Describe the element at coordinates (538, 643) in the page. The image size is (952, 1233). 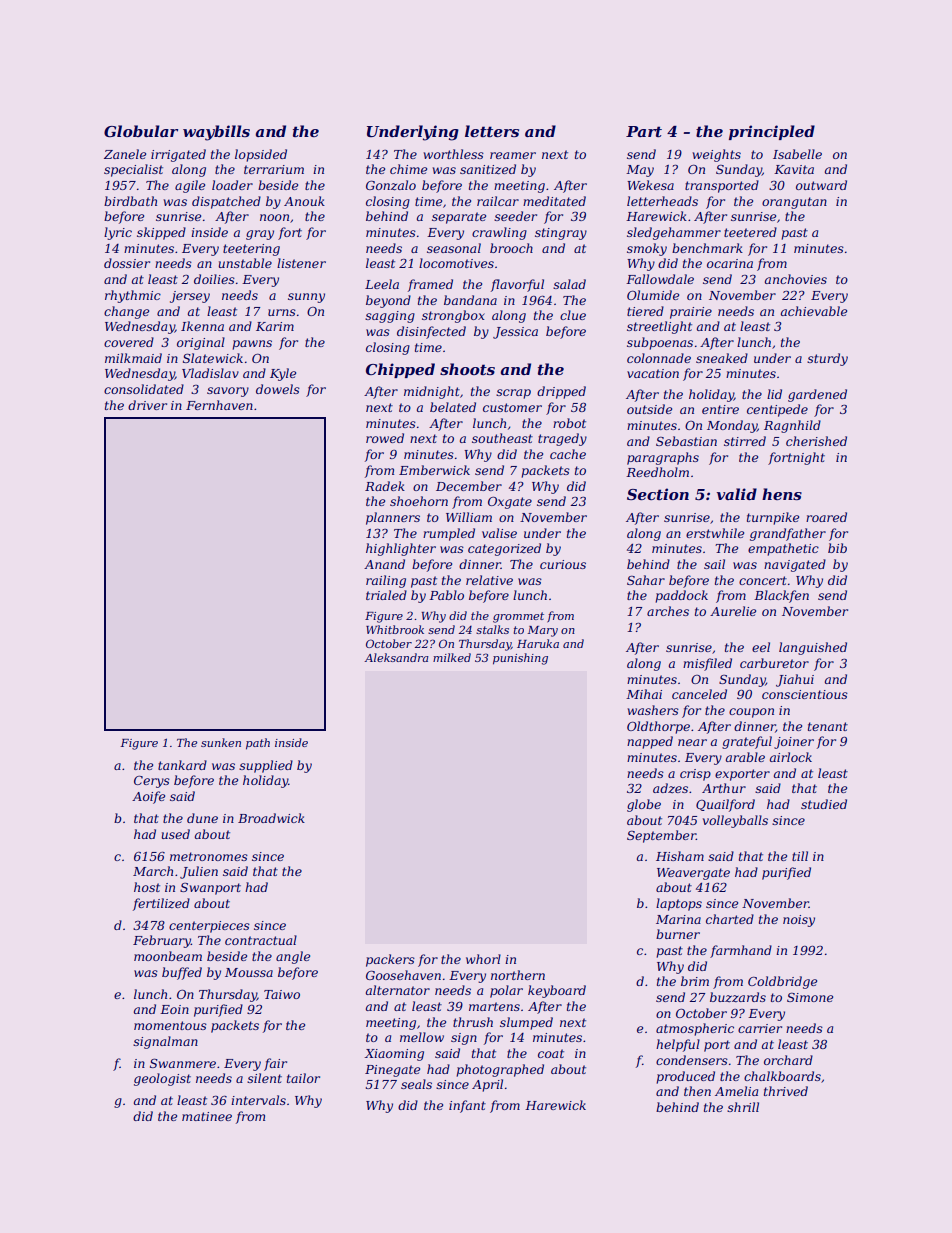
I see `Haruka` at that location.
